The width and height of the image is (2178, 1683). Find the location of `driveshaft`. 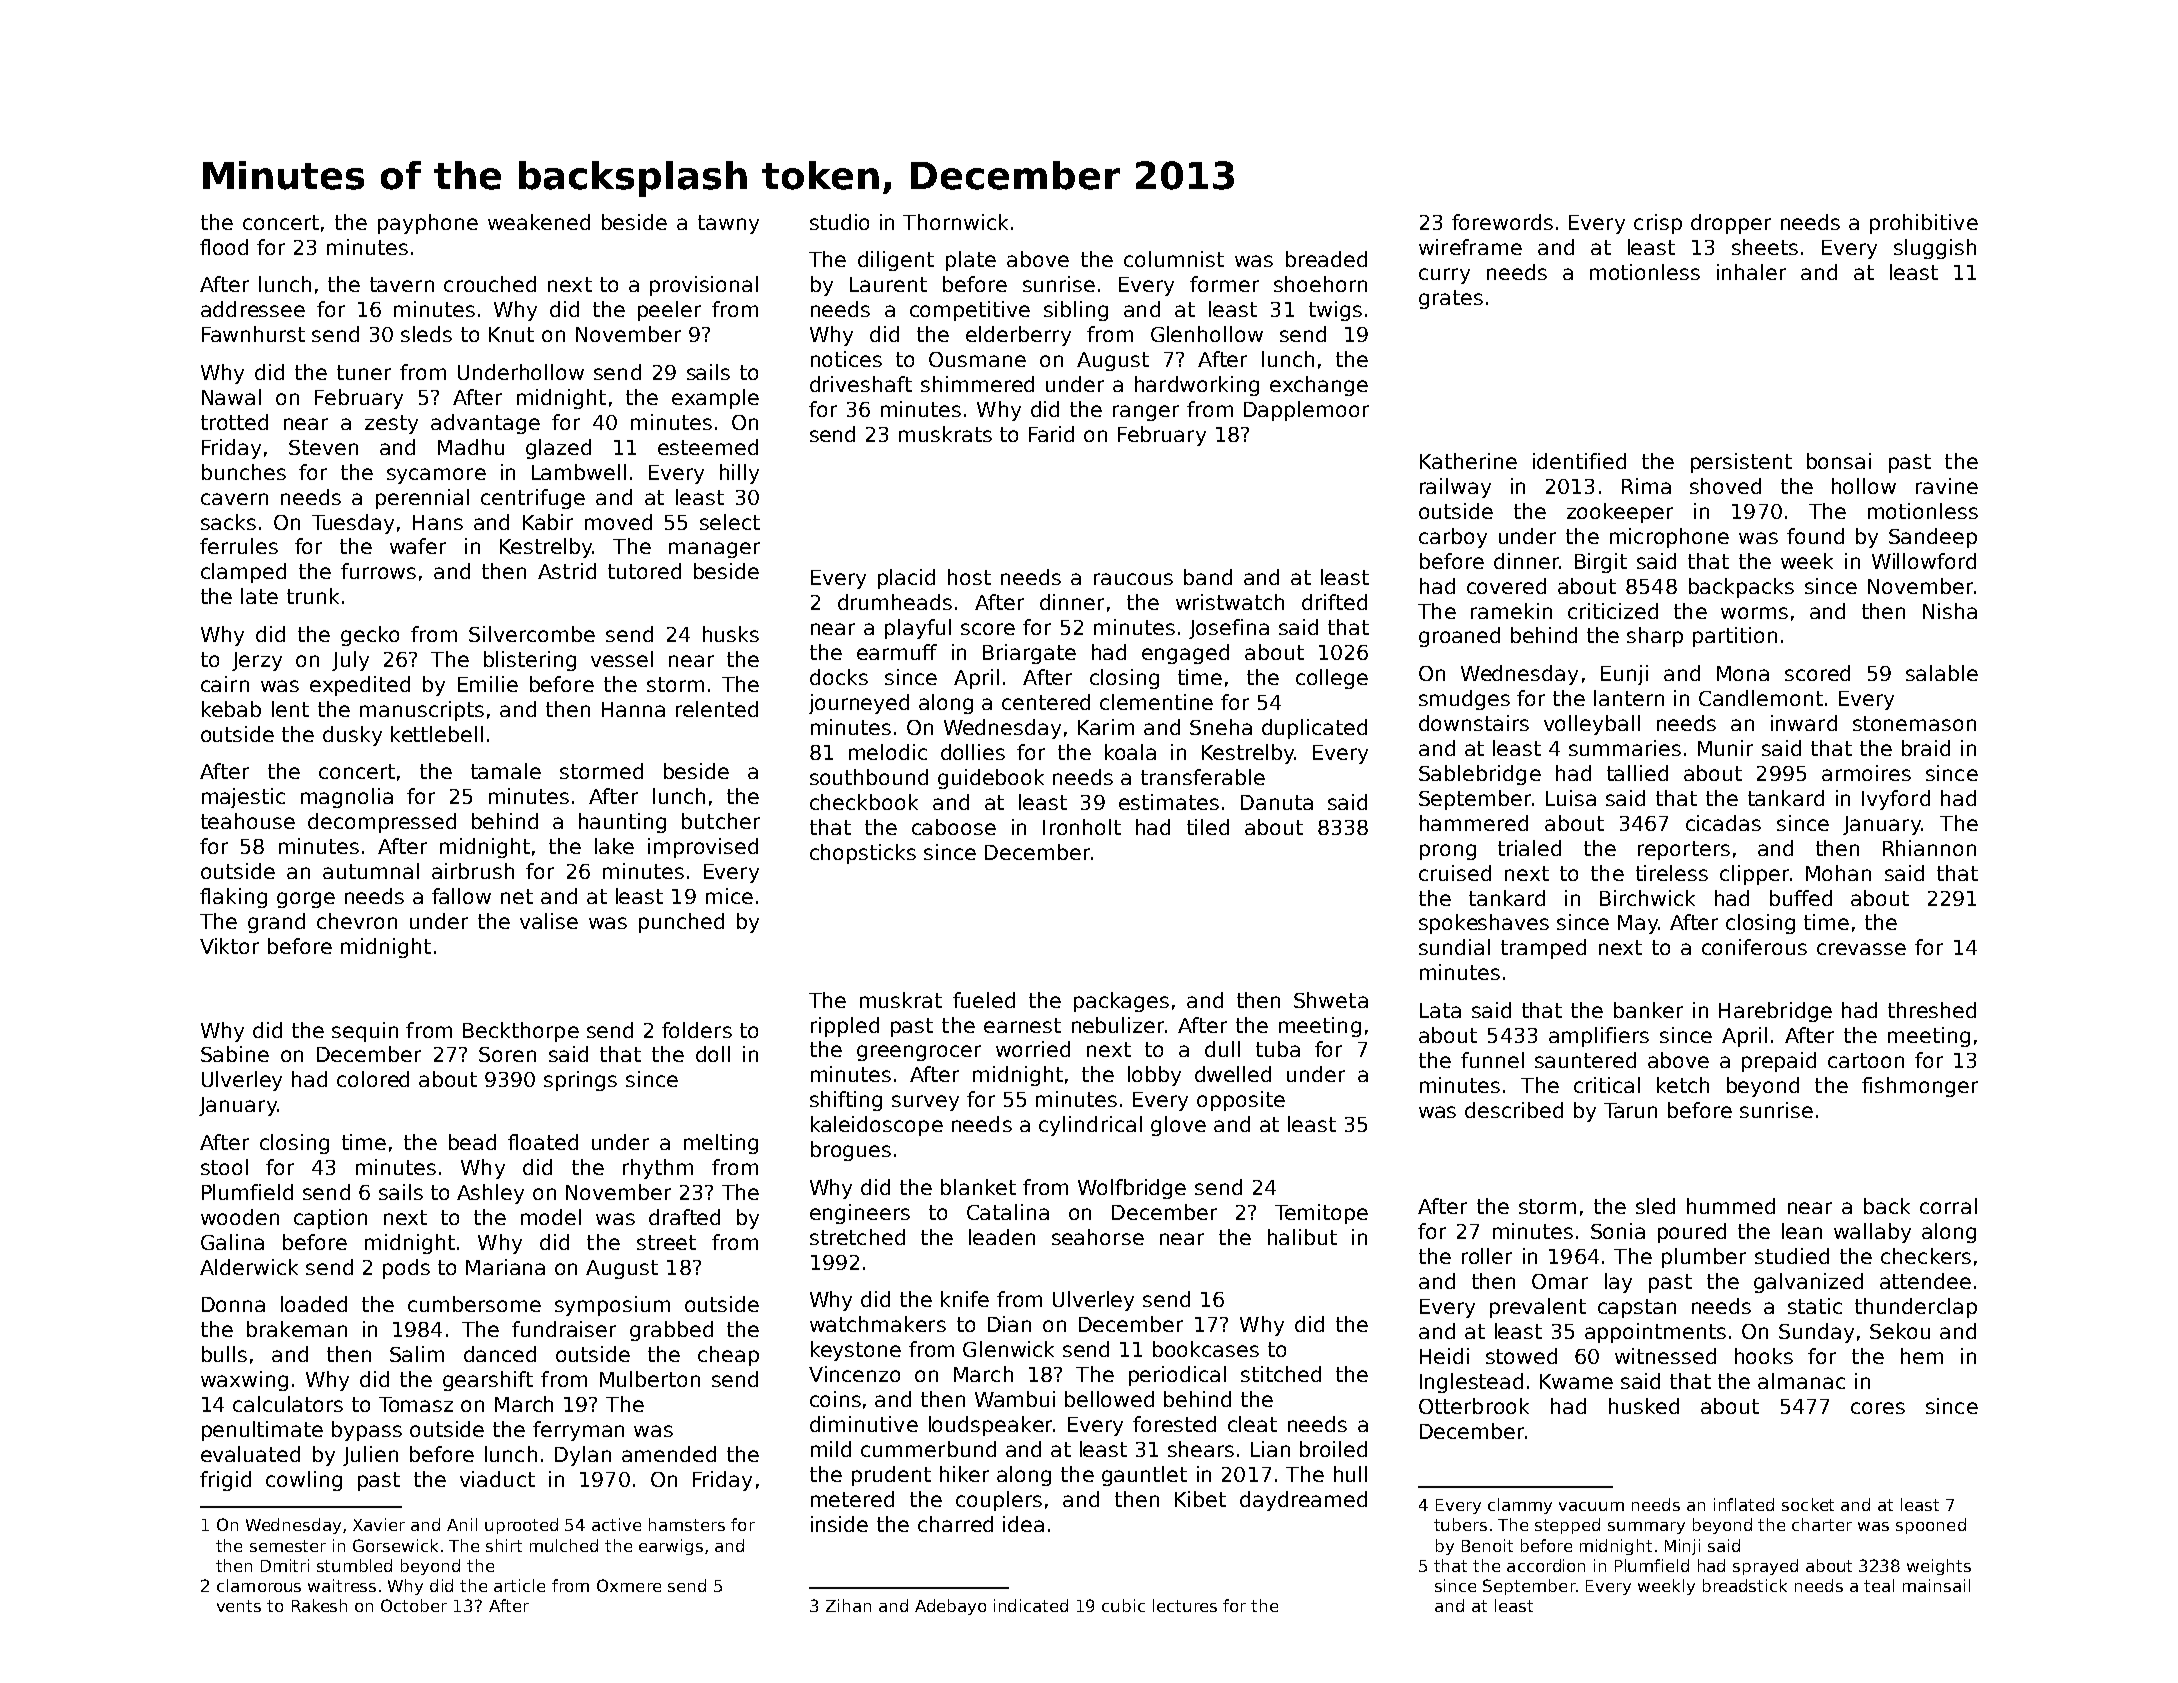

driveshaft is located at coordinates (861, 384).
